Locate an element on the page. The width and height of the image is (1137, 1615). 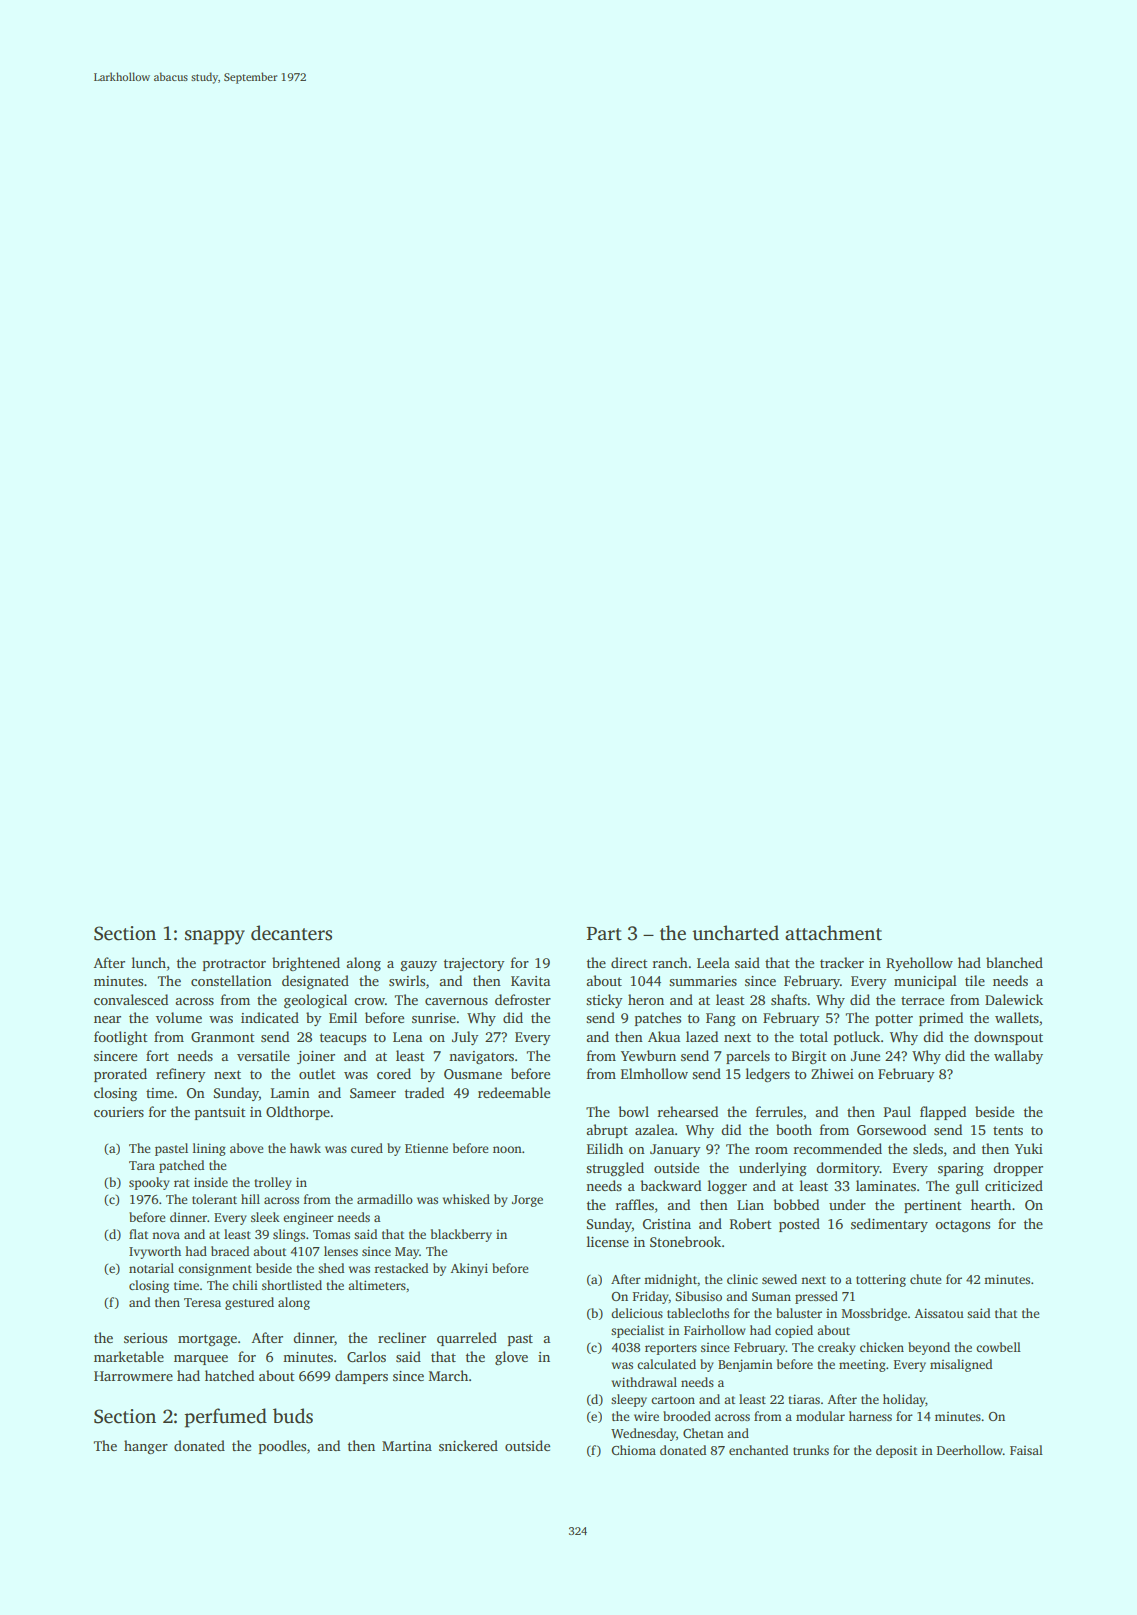
hanger is located at coordinates (146, 1447).
